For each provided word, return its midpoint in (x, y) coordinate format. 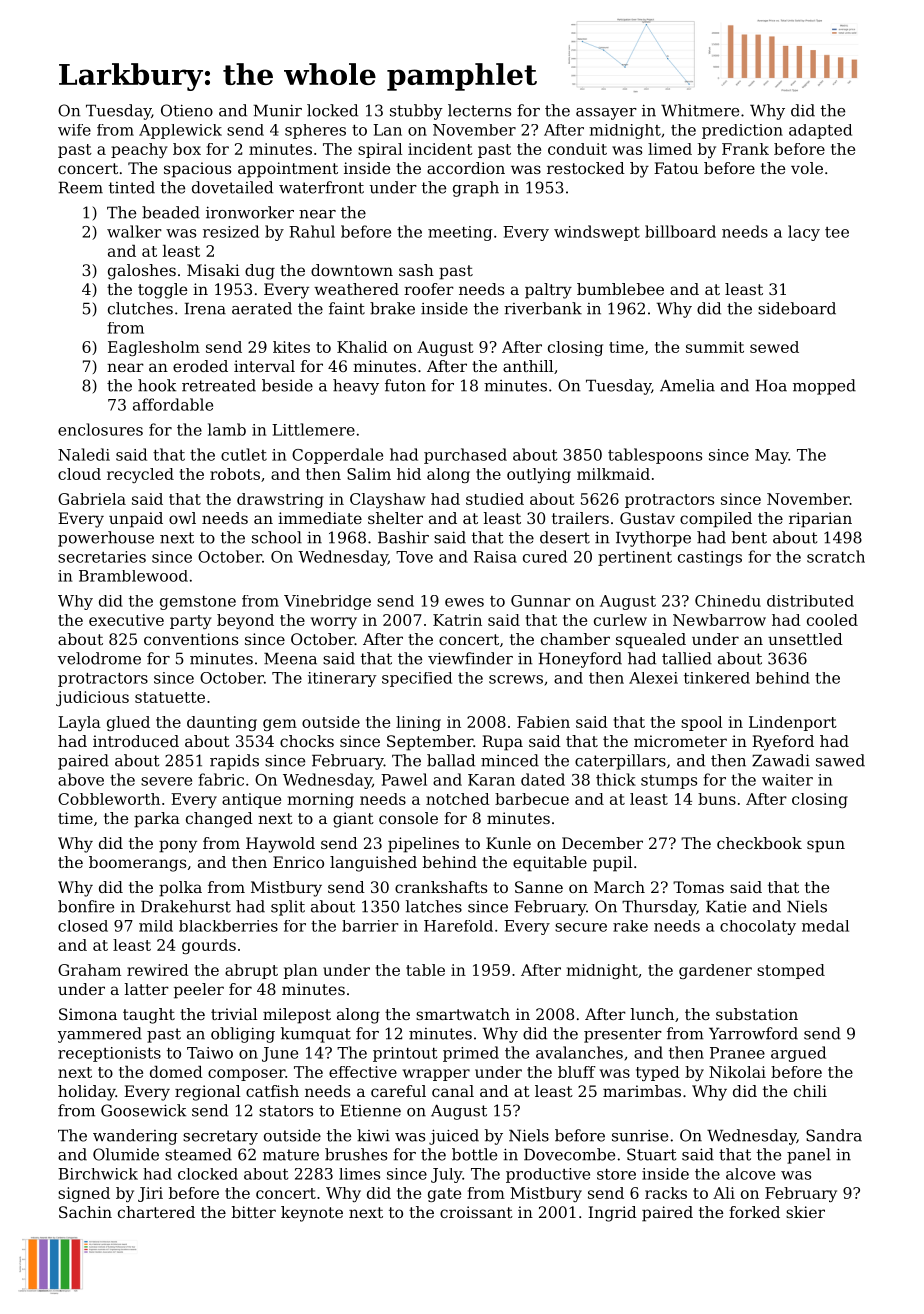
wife (74, 130)
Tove (414, 557)
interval (264, 366)
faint (347, 308)
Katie (726, 906)
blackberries (228, 926)
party (191, 622)
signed (84, 1194)
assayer (606, 114)
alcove (750, 1174)
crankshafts (441, 887)
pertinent (635, 558)
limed (670, 149)
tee (837, 232)
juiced (454, 1137)
